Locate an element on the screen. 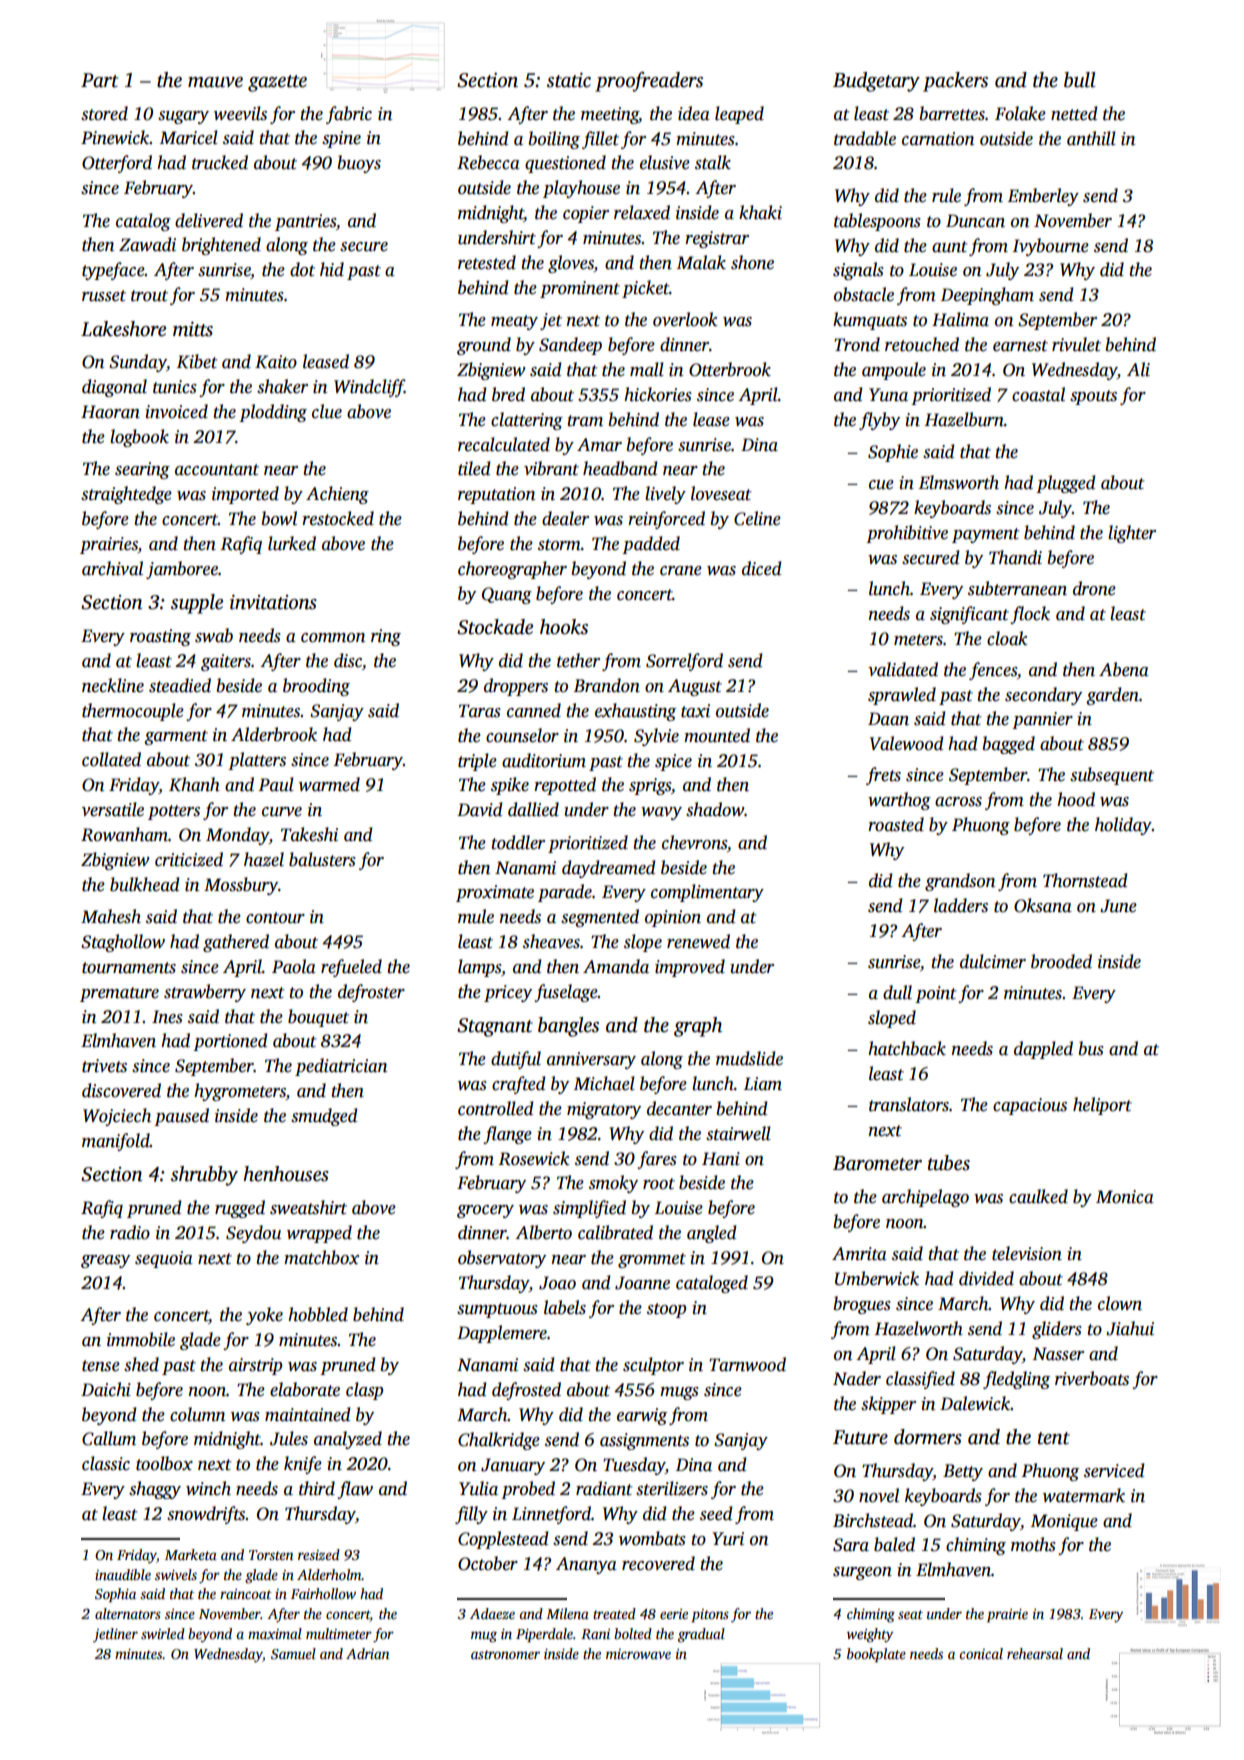 The height and width of the screenshot is (1760, 1244). lively is located at coordinates (665, 495).
